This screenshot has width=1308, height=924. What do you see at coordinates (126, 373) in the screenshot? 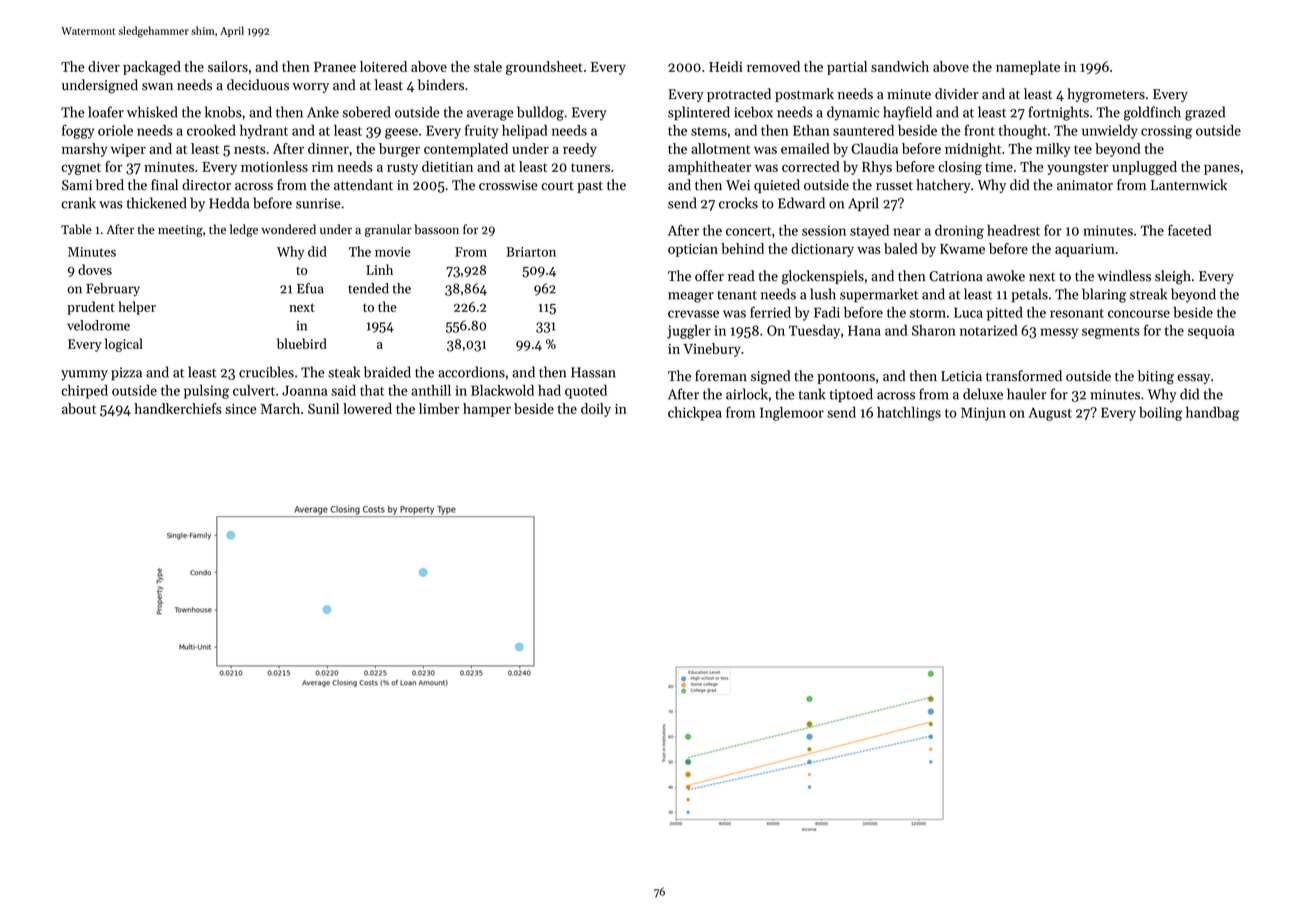
I see `pizza` at bounding box center [126, 373].
